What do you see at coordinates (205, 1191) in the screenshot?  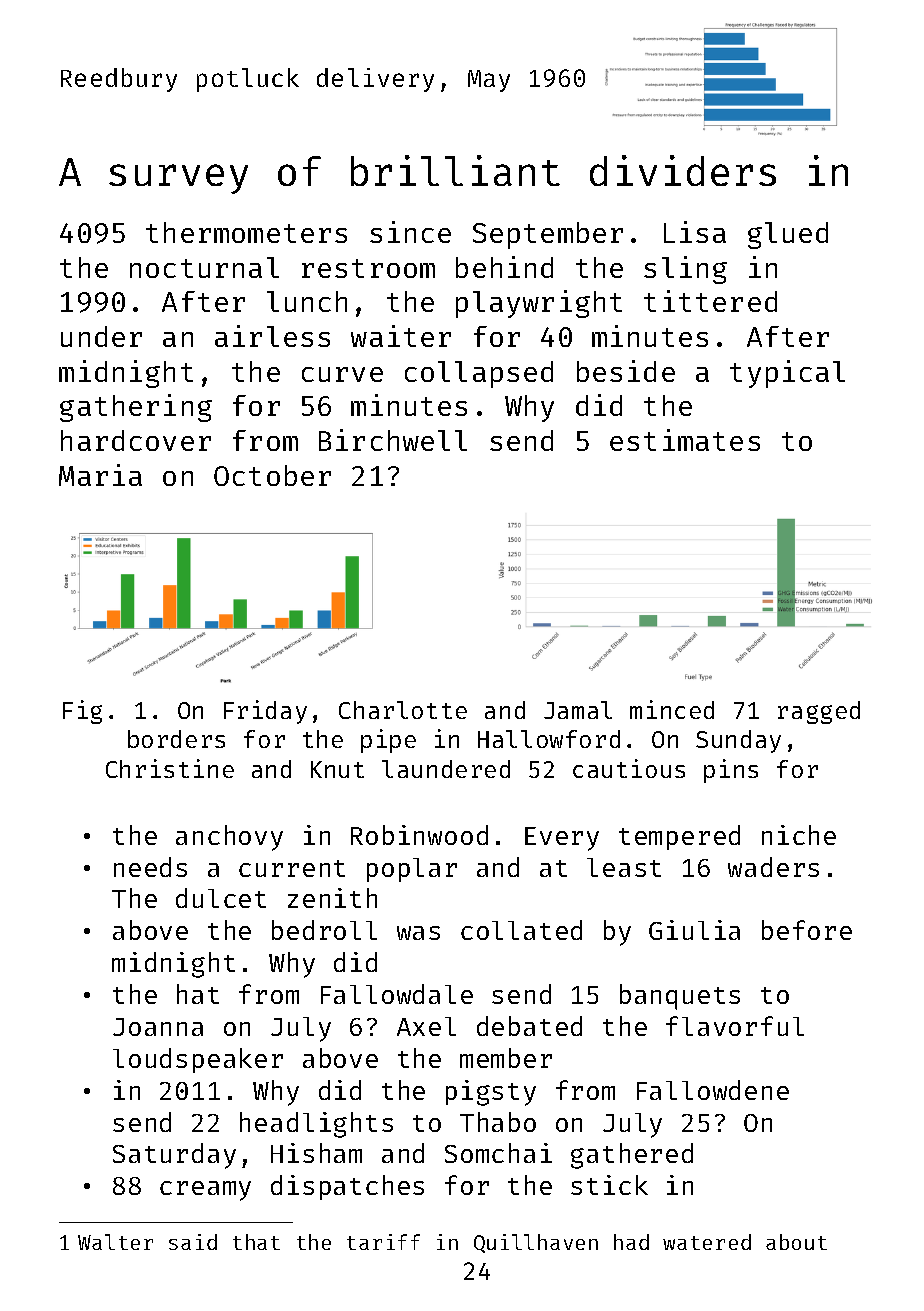 I see `creamy` at bounding box center [205, 1191].
